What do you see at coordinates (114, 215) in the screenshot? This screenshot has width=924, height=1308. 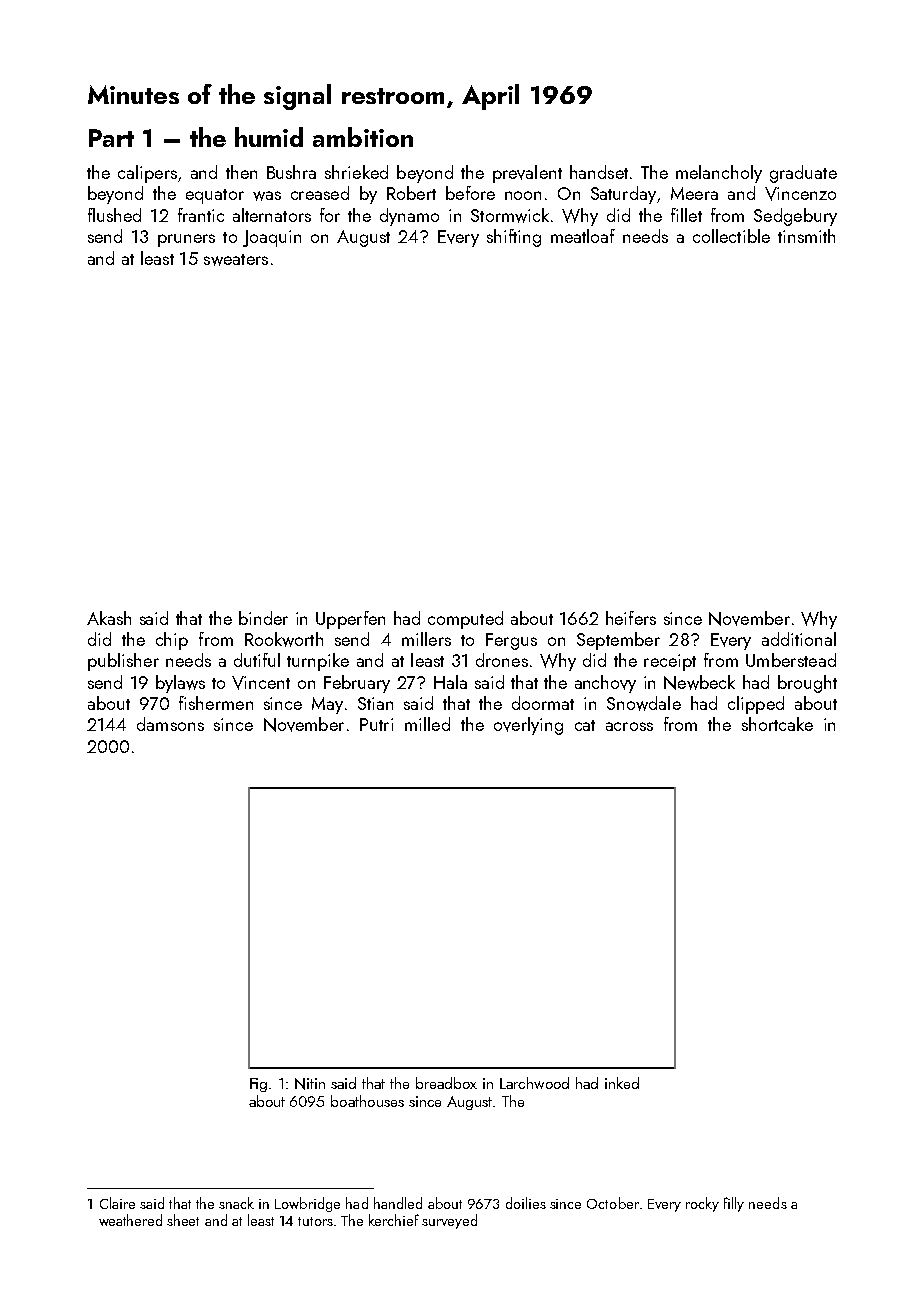 I see `flushed` at bounding box center [114, 215].
